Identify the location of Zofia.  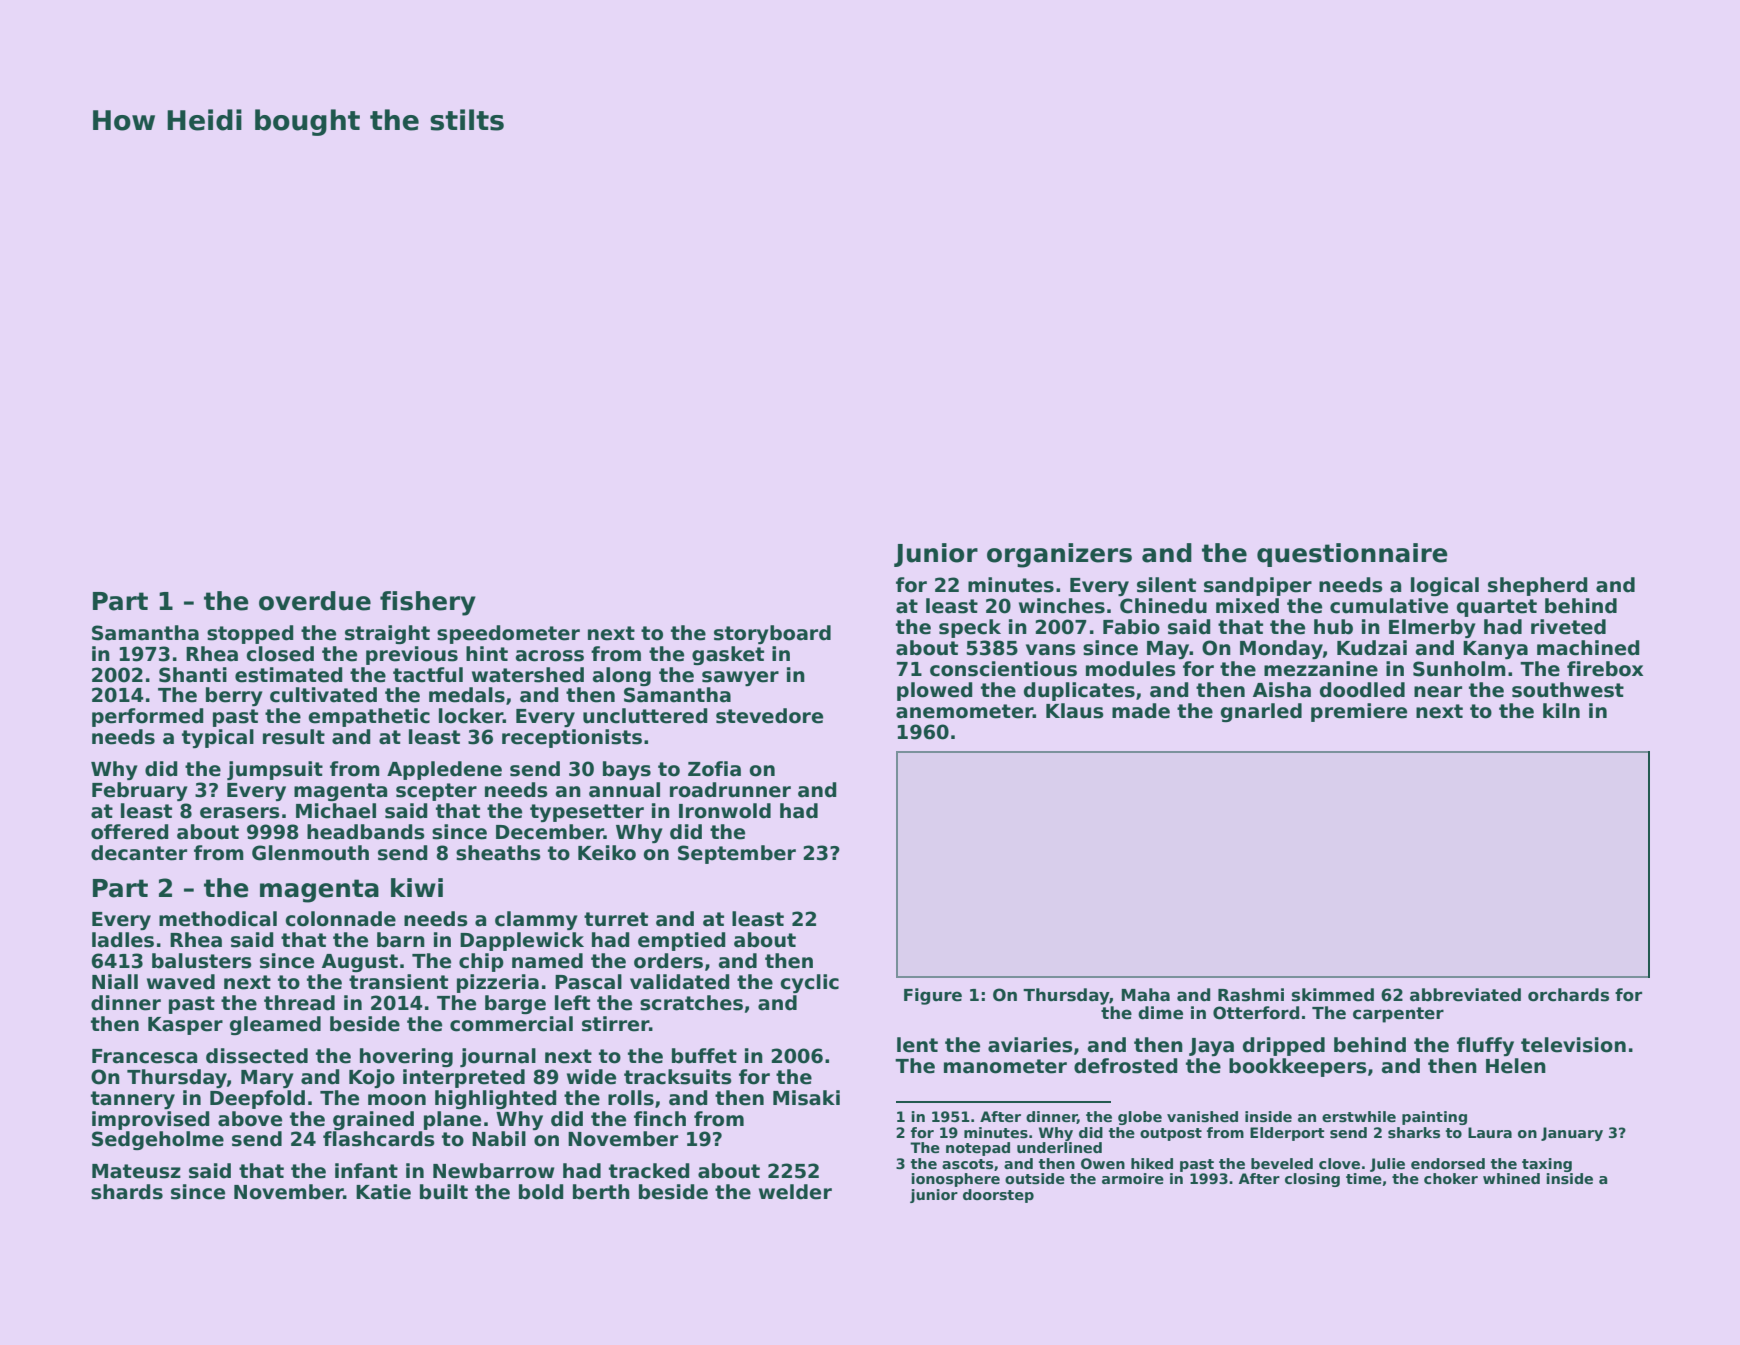
(714, 769).
